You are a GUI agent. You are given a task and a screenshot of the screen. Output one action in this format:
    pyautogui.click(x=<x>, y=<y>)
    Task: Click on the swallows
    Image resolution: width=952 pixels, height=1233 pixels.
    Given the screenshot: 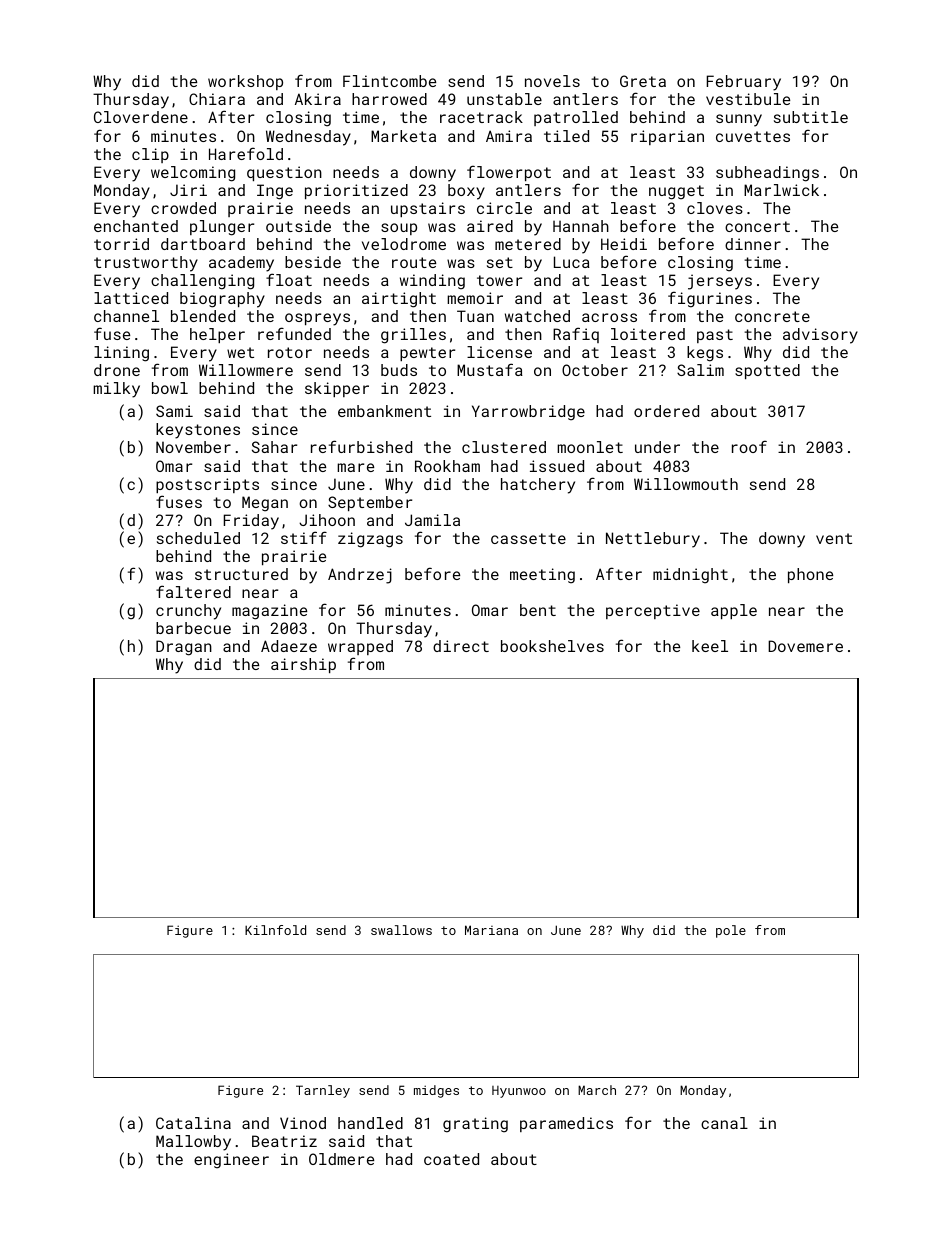 What is the action you would take?
    pyautogui.click(x=401, y=930)
